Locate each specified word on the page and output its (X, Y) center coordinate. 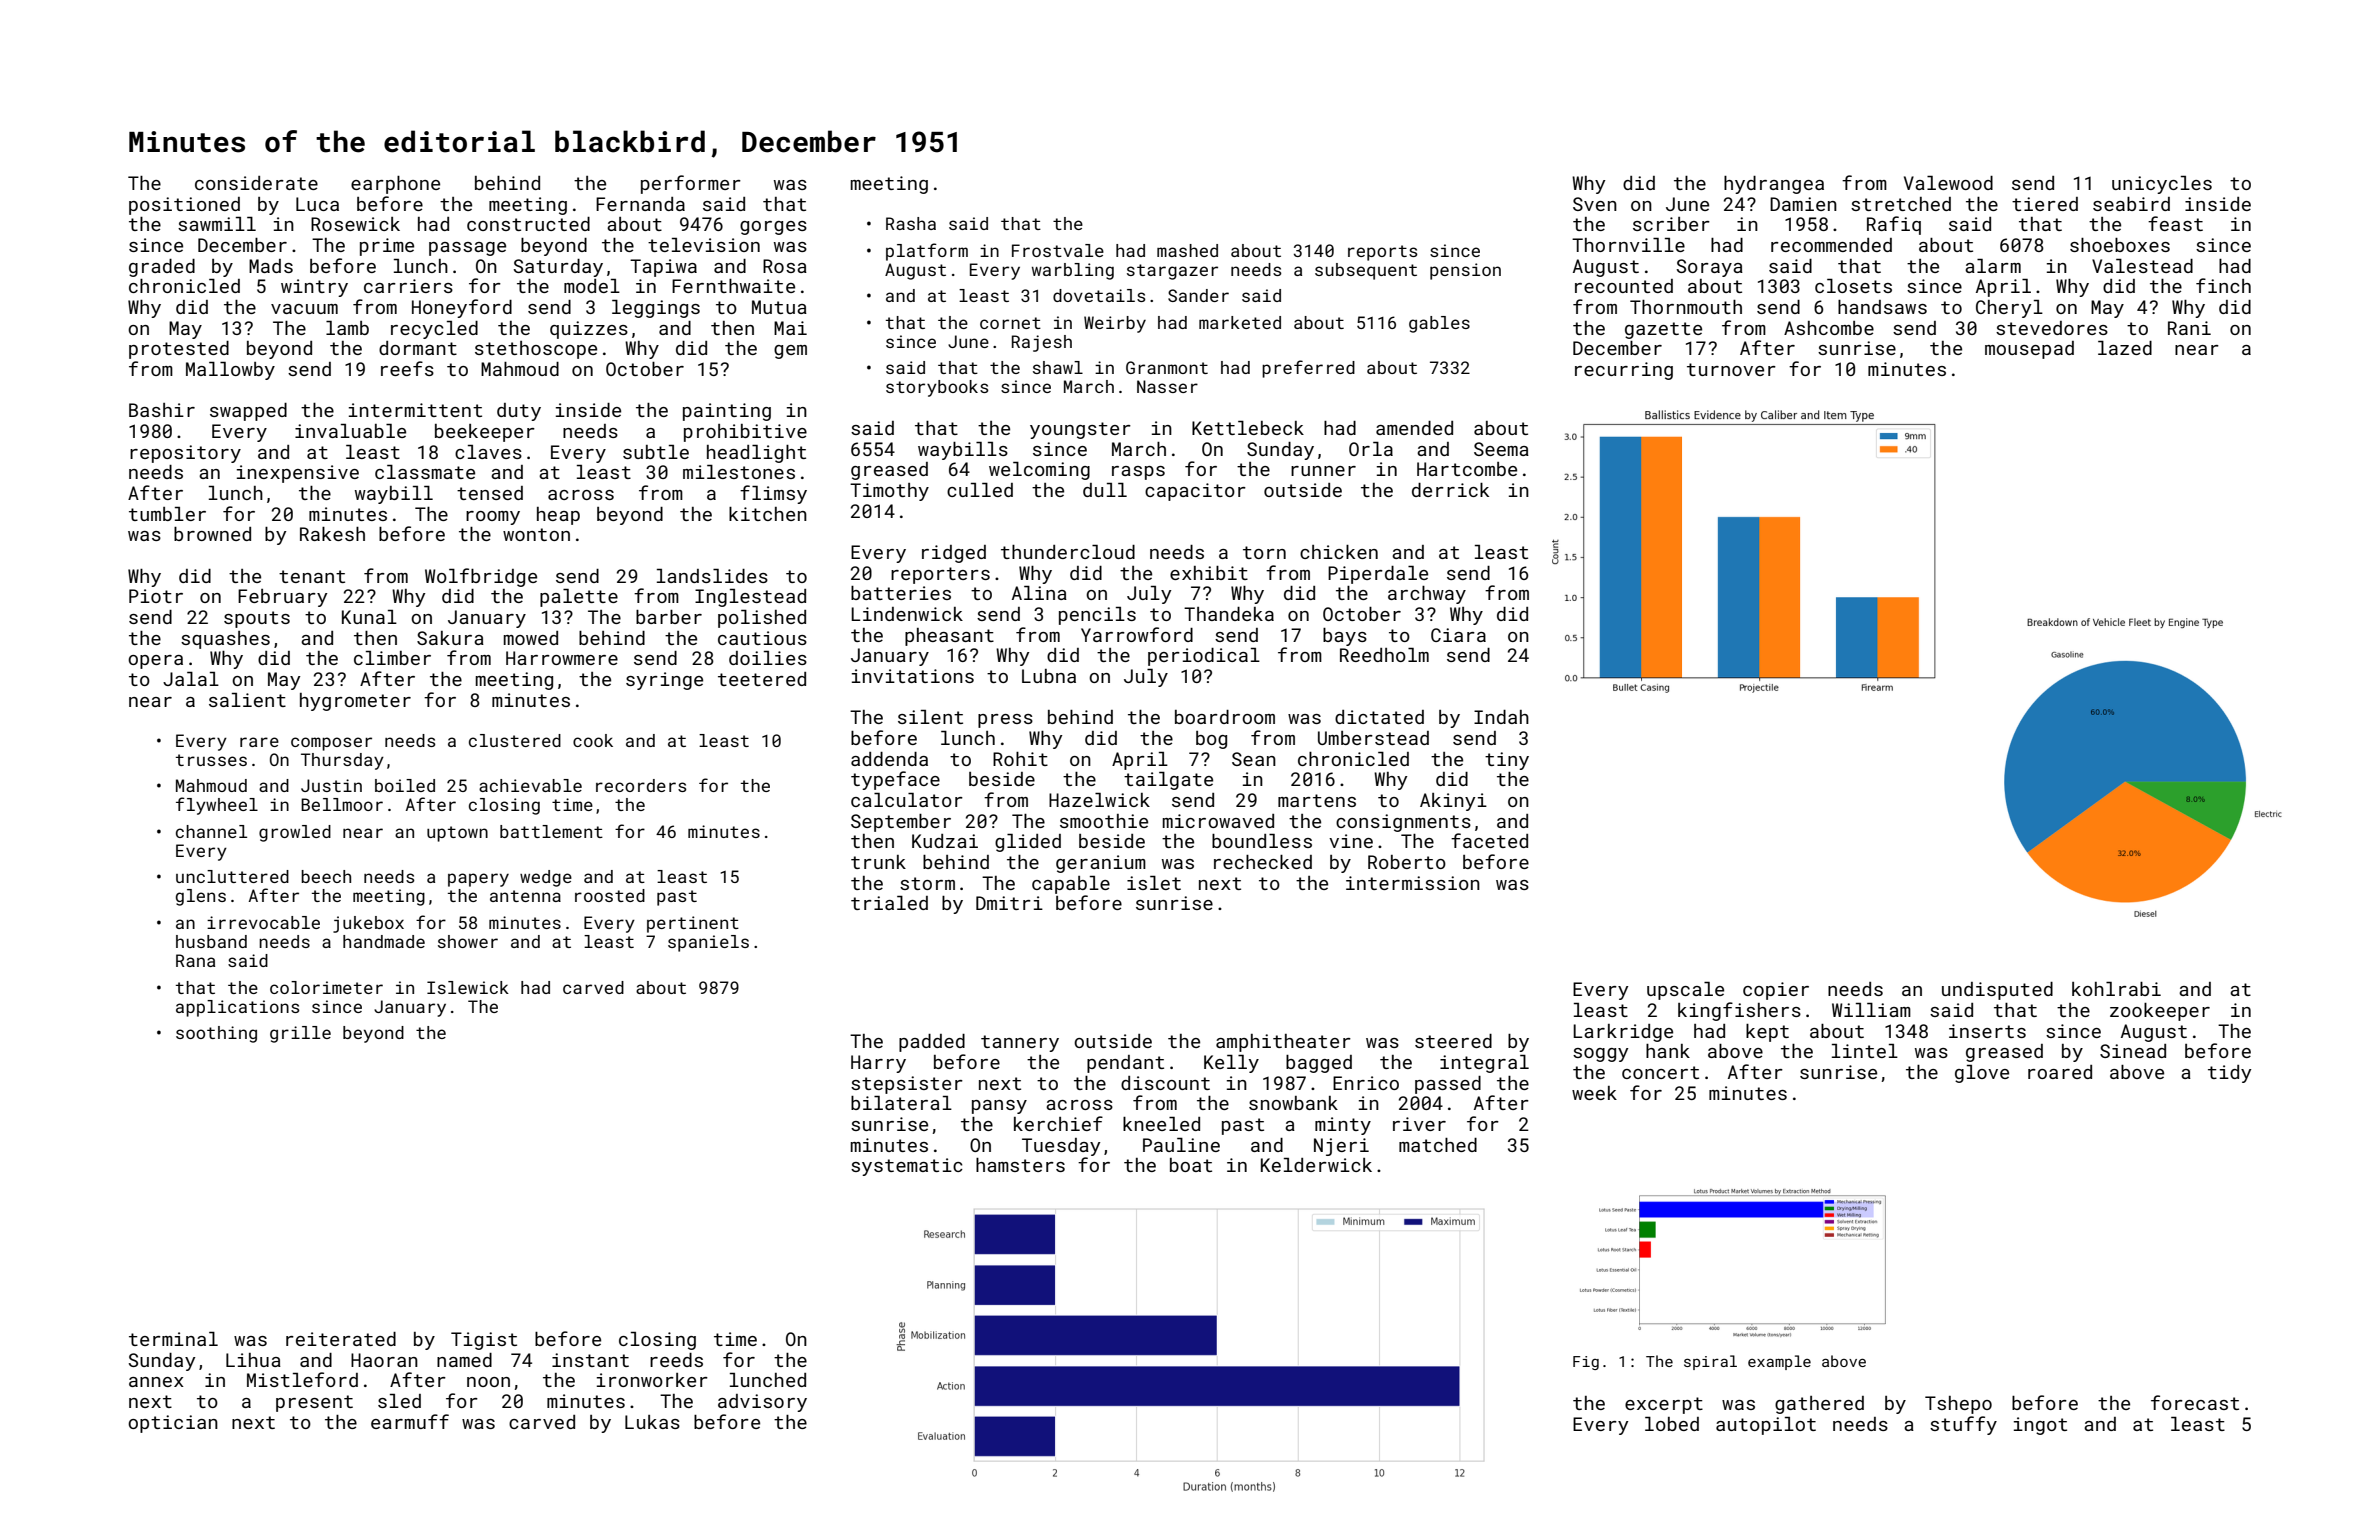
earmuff (410, 1421)
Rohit (1020, 759)
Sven (1595, 204)
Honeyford (462, 308)
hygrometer (355, 702)
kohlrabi (2116, 989)
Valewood (1948, 183)
